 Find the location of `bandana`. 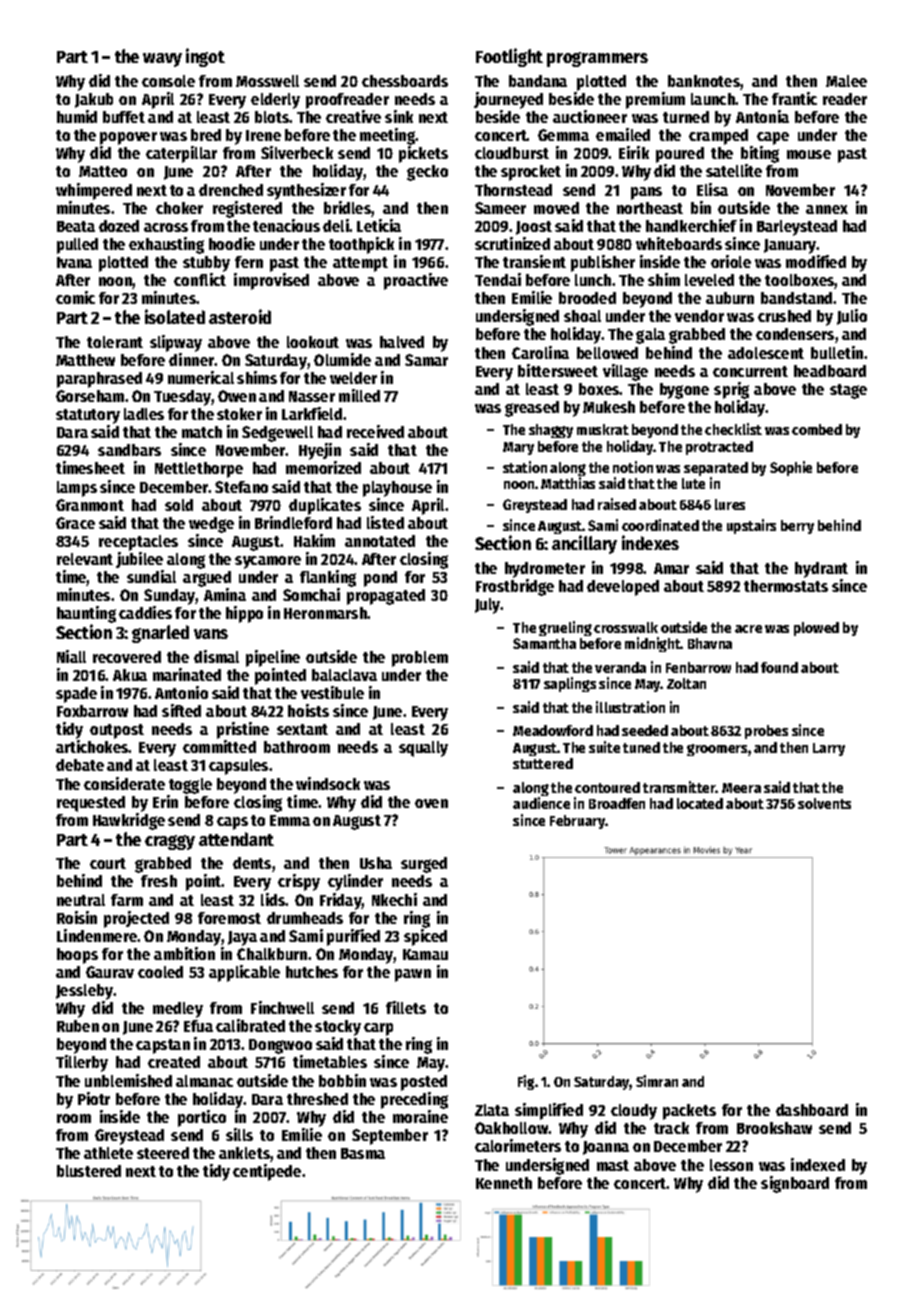

bandana is located at coordinates (538, 81).
